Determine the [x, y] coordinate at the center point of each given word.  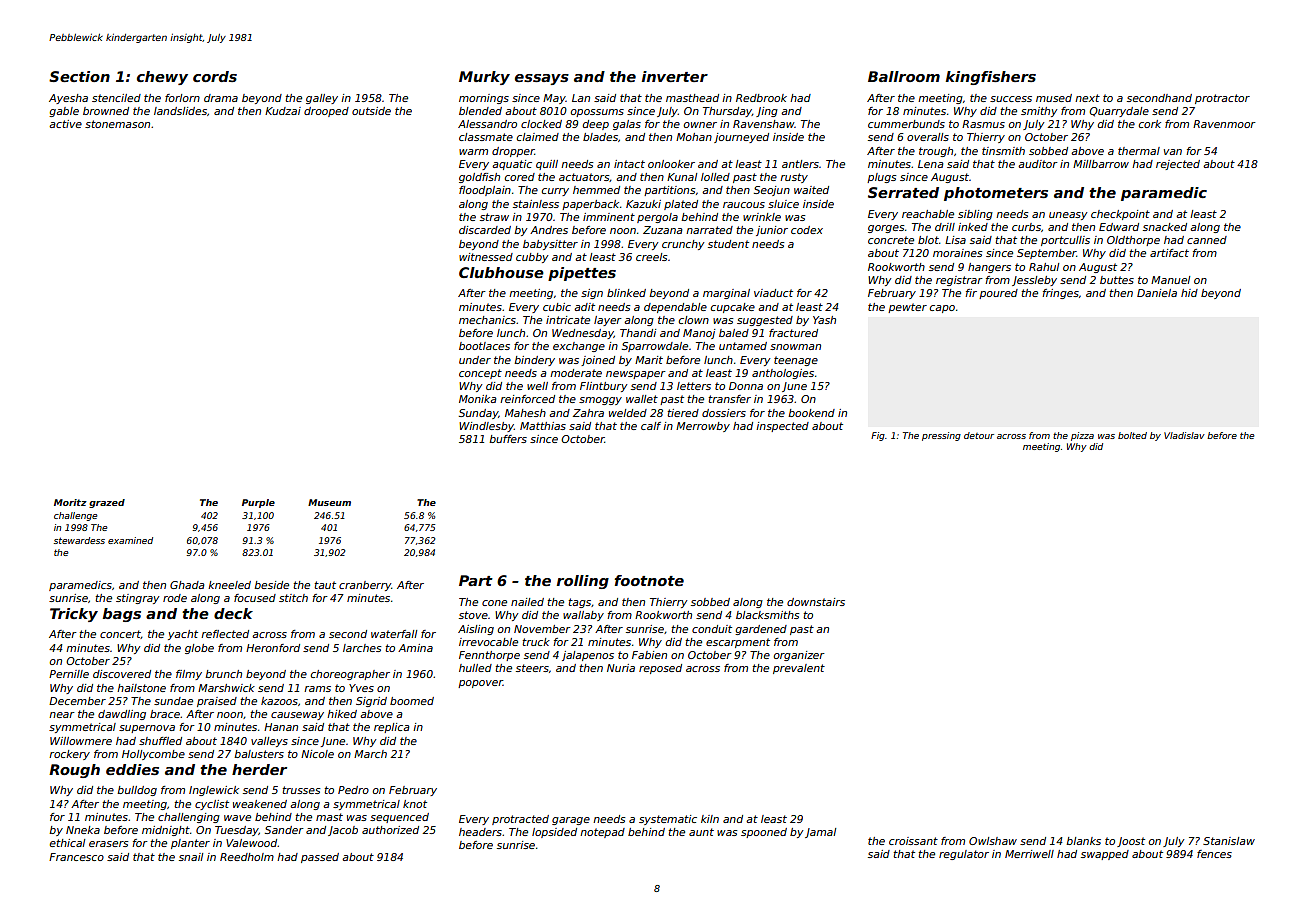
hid [1189, 293]
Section [79, 76]
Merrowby [703, 427]
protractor [1222, 99]
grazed [107, 503]
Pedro [353, 790]
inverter [675, 76]
